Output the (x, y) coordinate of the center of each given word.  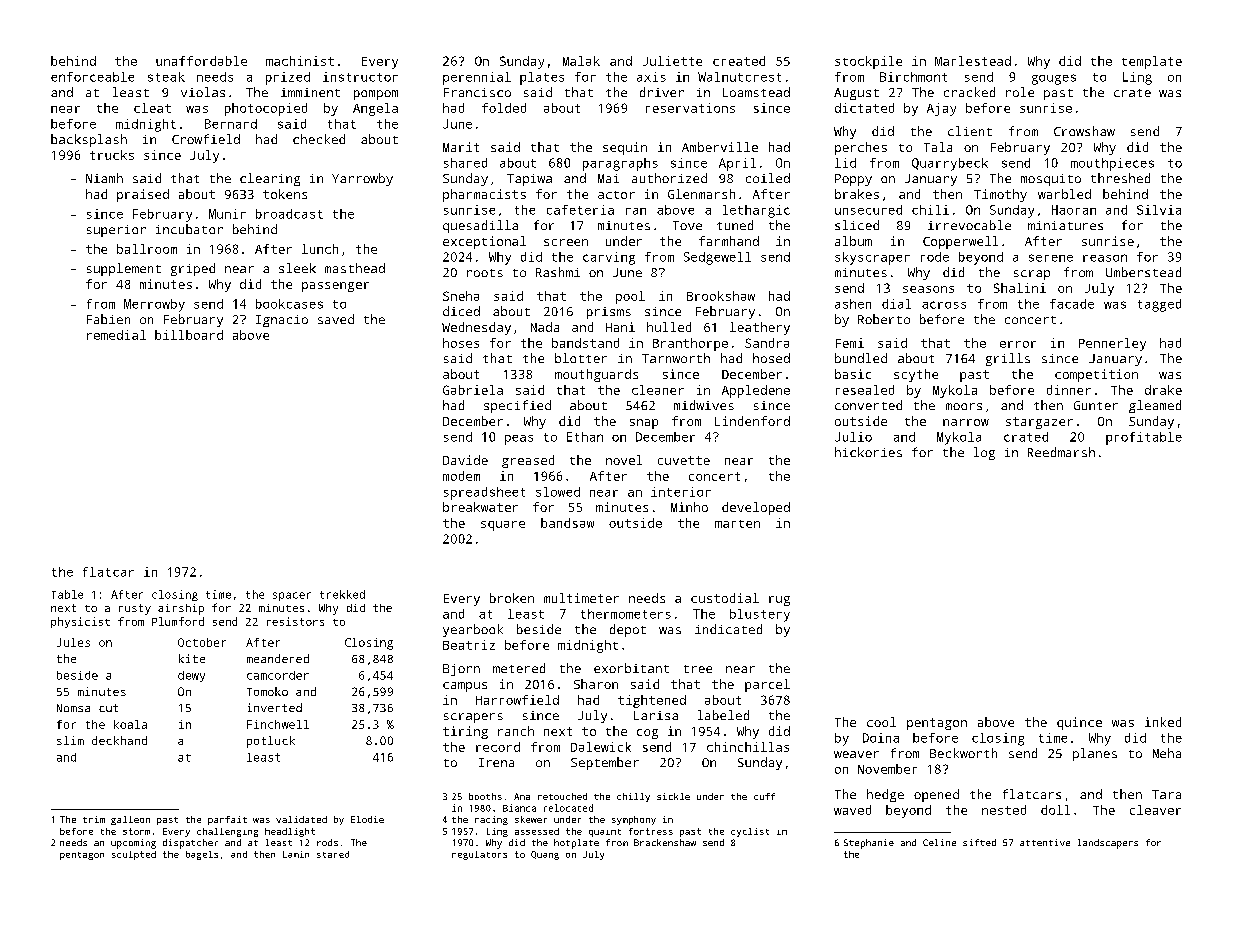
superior (116, 231)
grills (1008, 359)
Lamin (296, 854)
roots (485, 273)
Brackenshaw (665, 842)
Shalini (1020, 288)
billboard (189, 335)
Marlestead (973, 61)
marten (737, 524)
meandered (278, 658)
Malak (581, 61)
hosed (771, 358)
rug (779, 601)
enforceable (92, 77)
